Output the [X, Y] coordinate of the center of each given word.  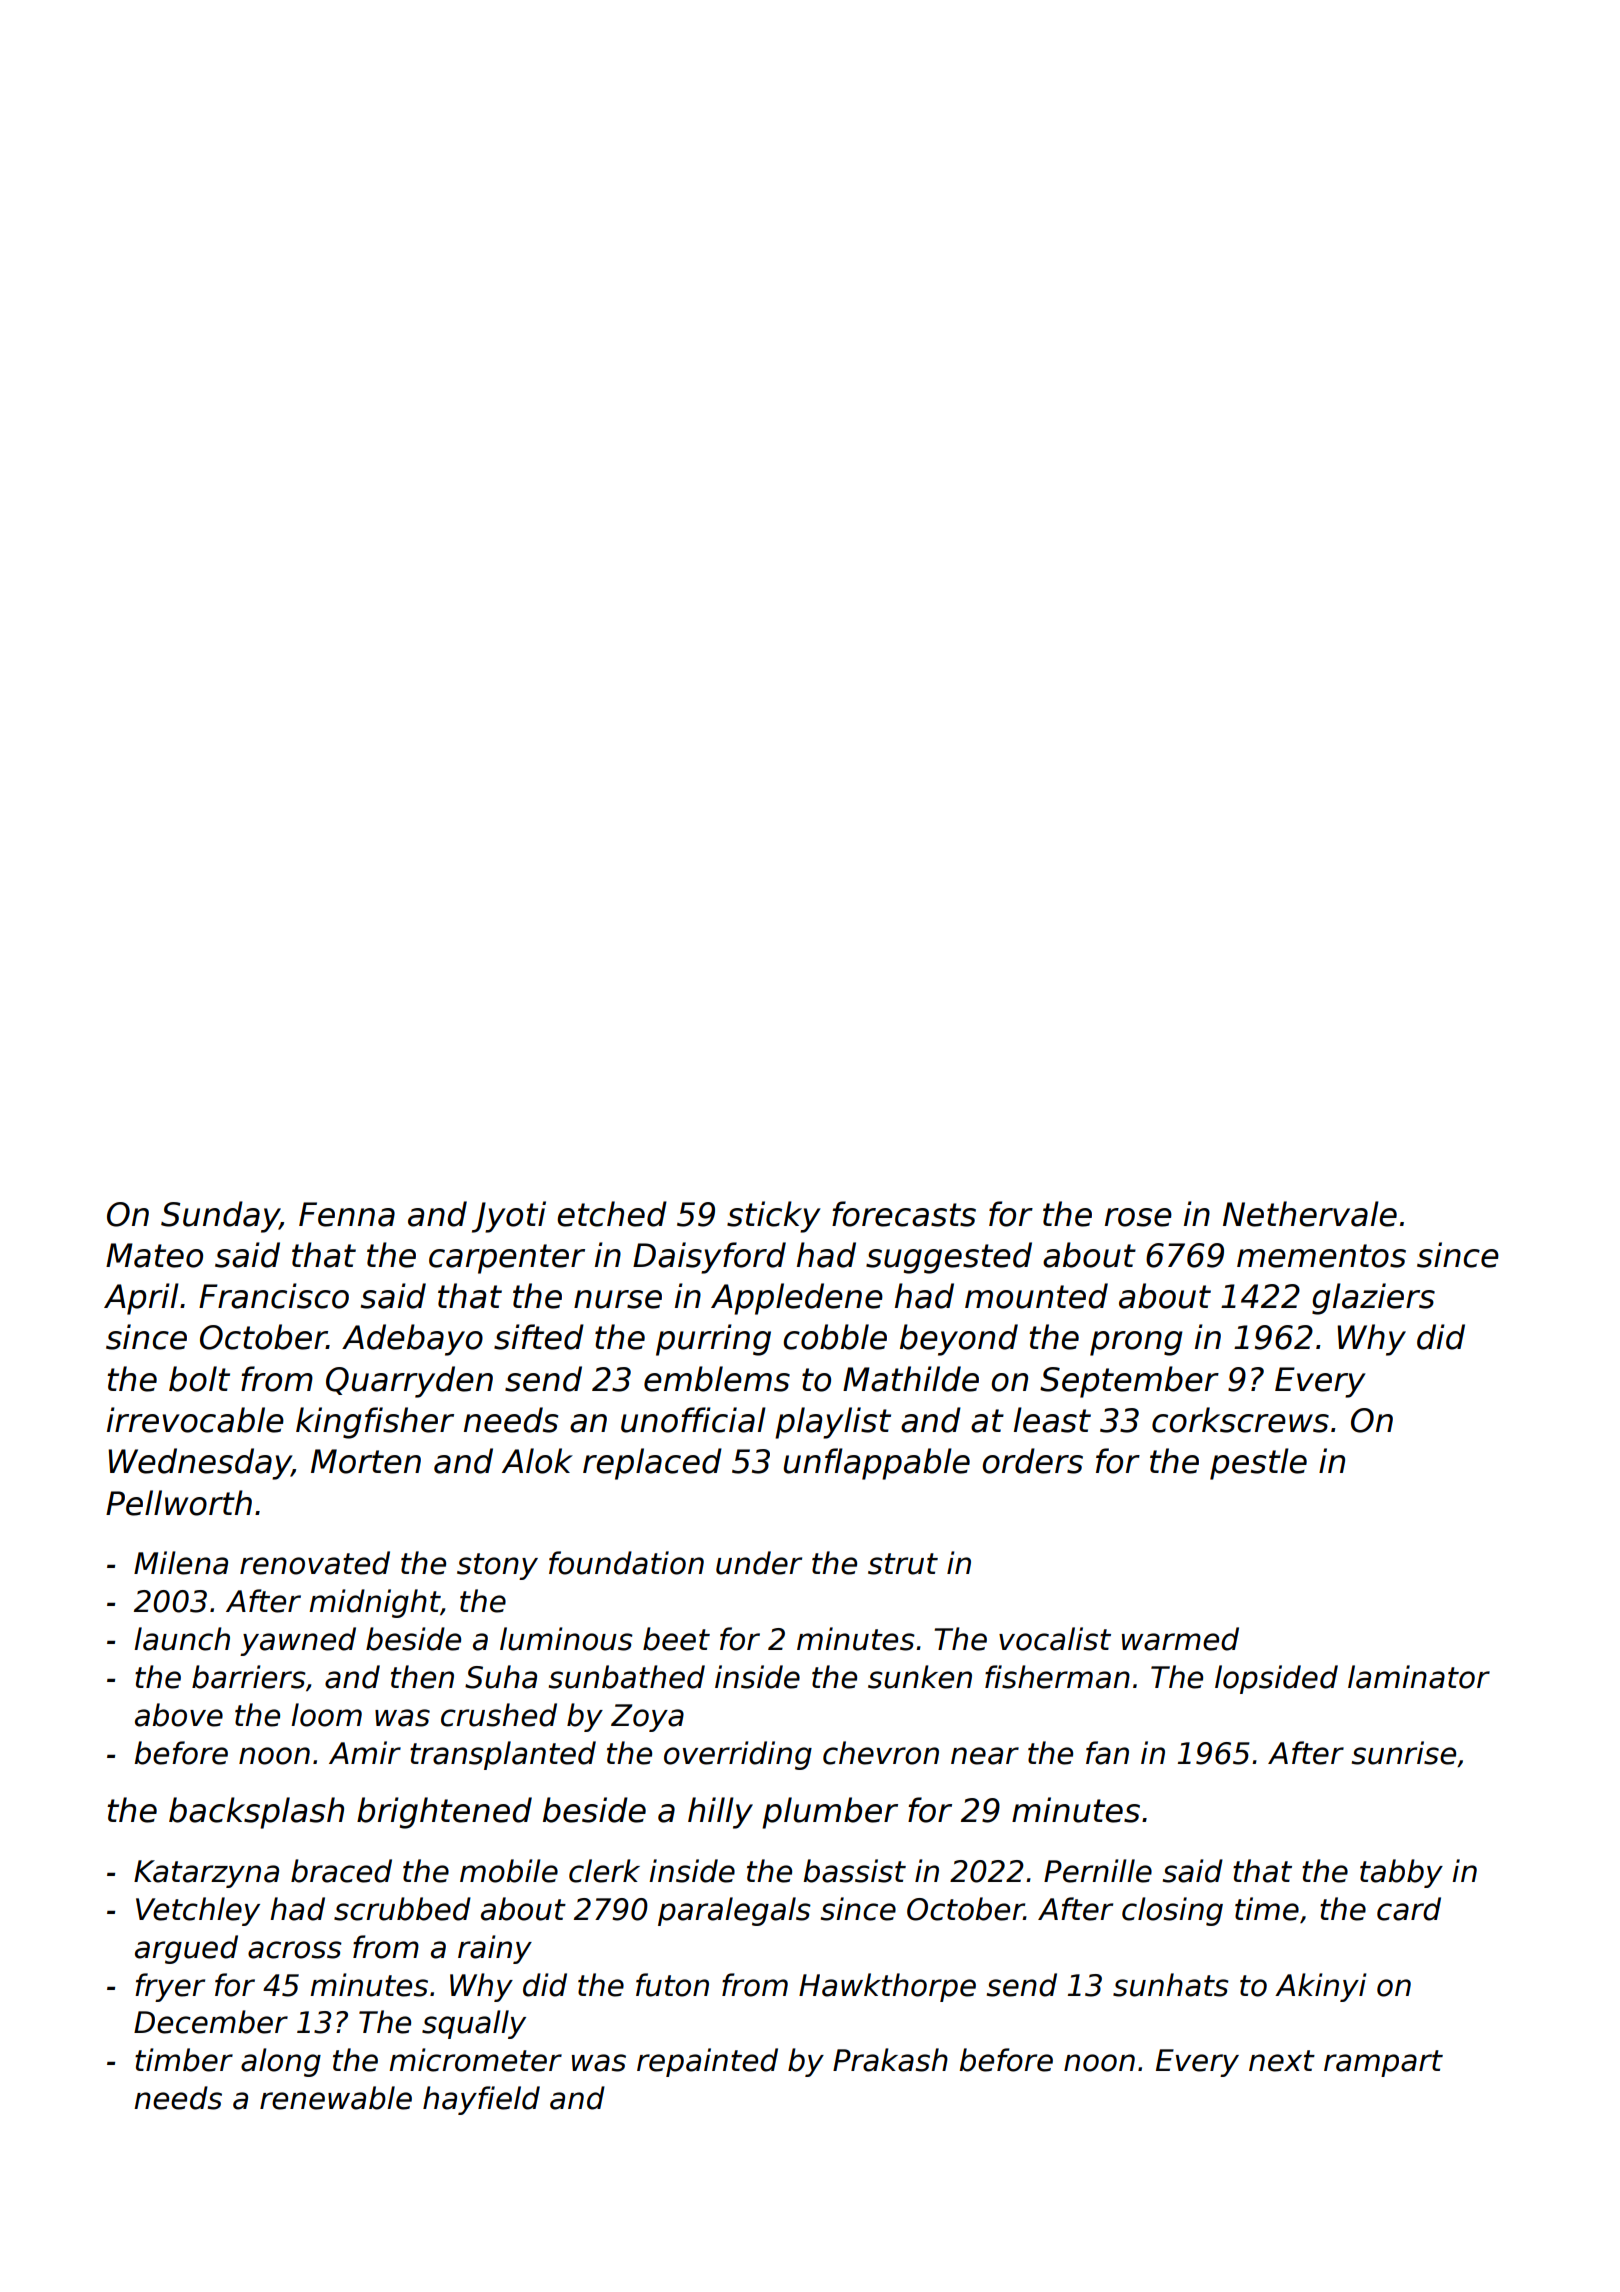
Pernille [1098, 1871]
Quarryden [409, 1382]
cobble [835, 1337]
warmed [1180, 1639]
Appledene [797, 1299]
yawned [298, 1641]
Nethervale [1310, 1214]
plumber [830, 1813]
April [141, 1299]
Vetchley [198, 1911]
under [759, 1563]
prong [1136, 1343]
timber [184, 2060]
